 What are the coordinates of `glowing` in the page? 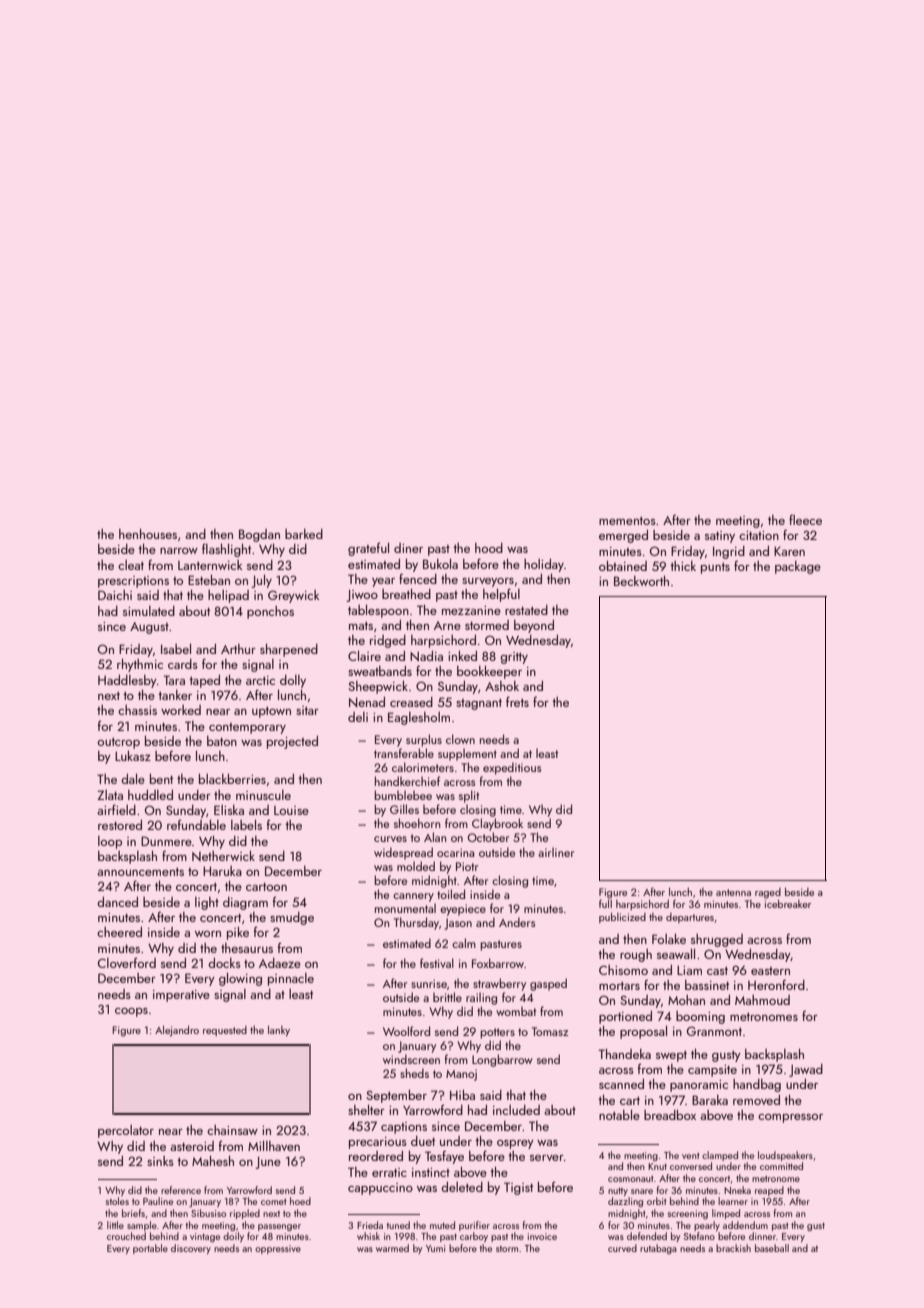 It's located at (240, 979).
